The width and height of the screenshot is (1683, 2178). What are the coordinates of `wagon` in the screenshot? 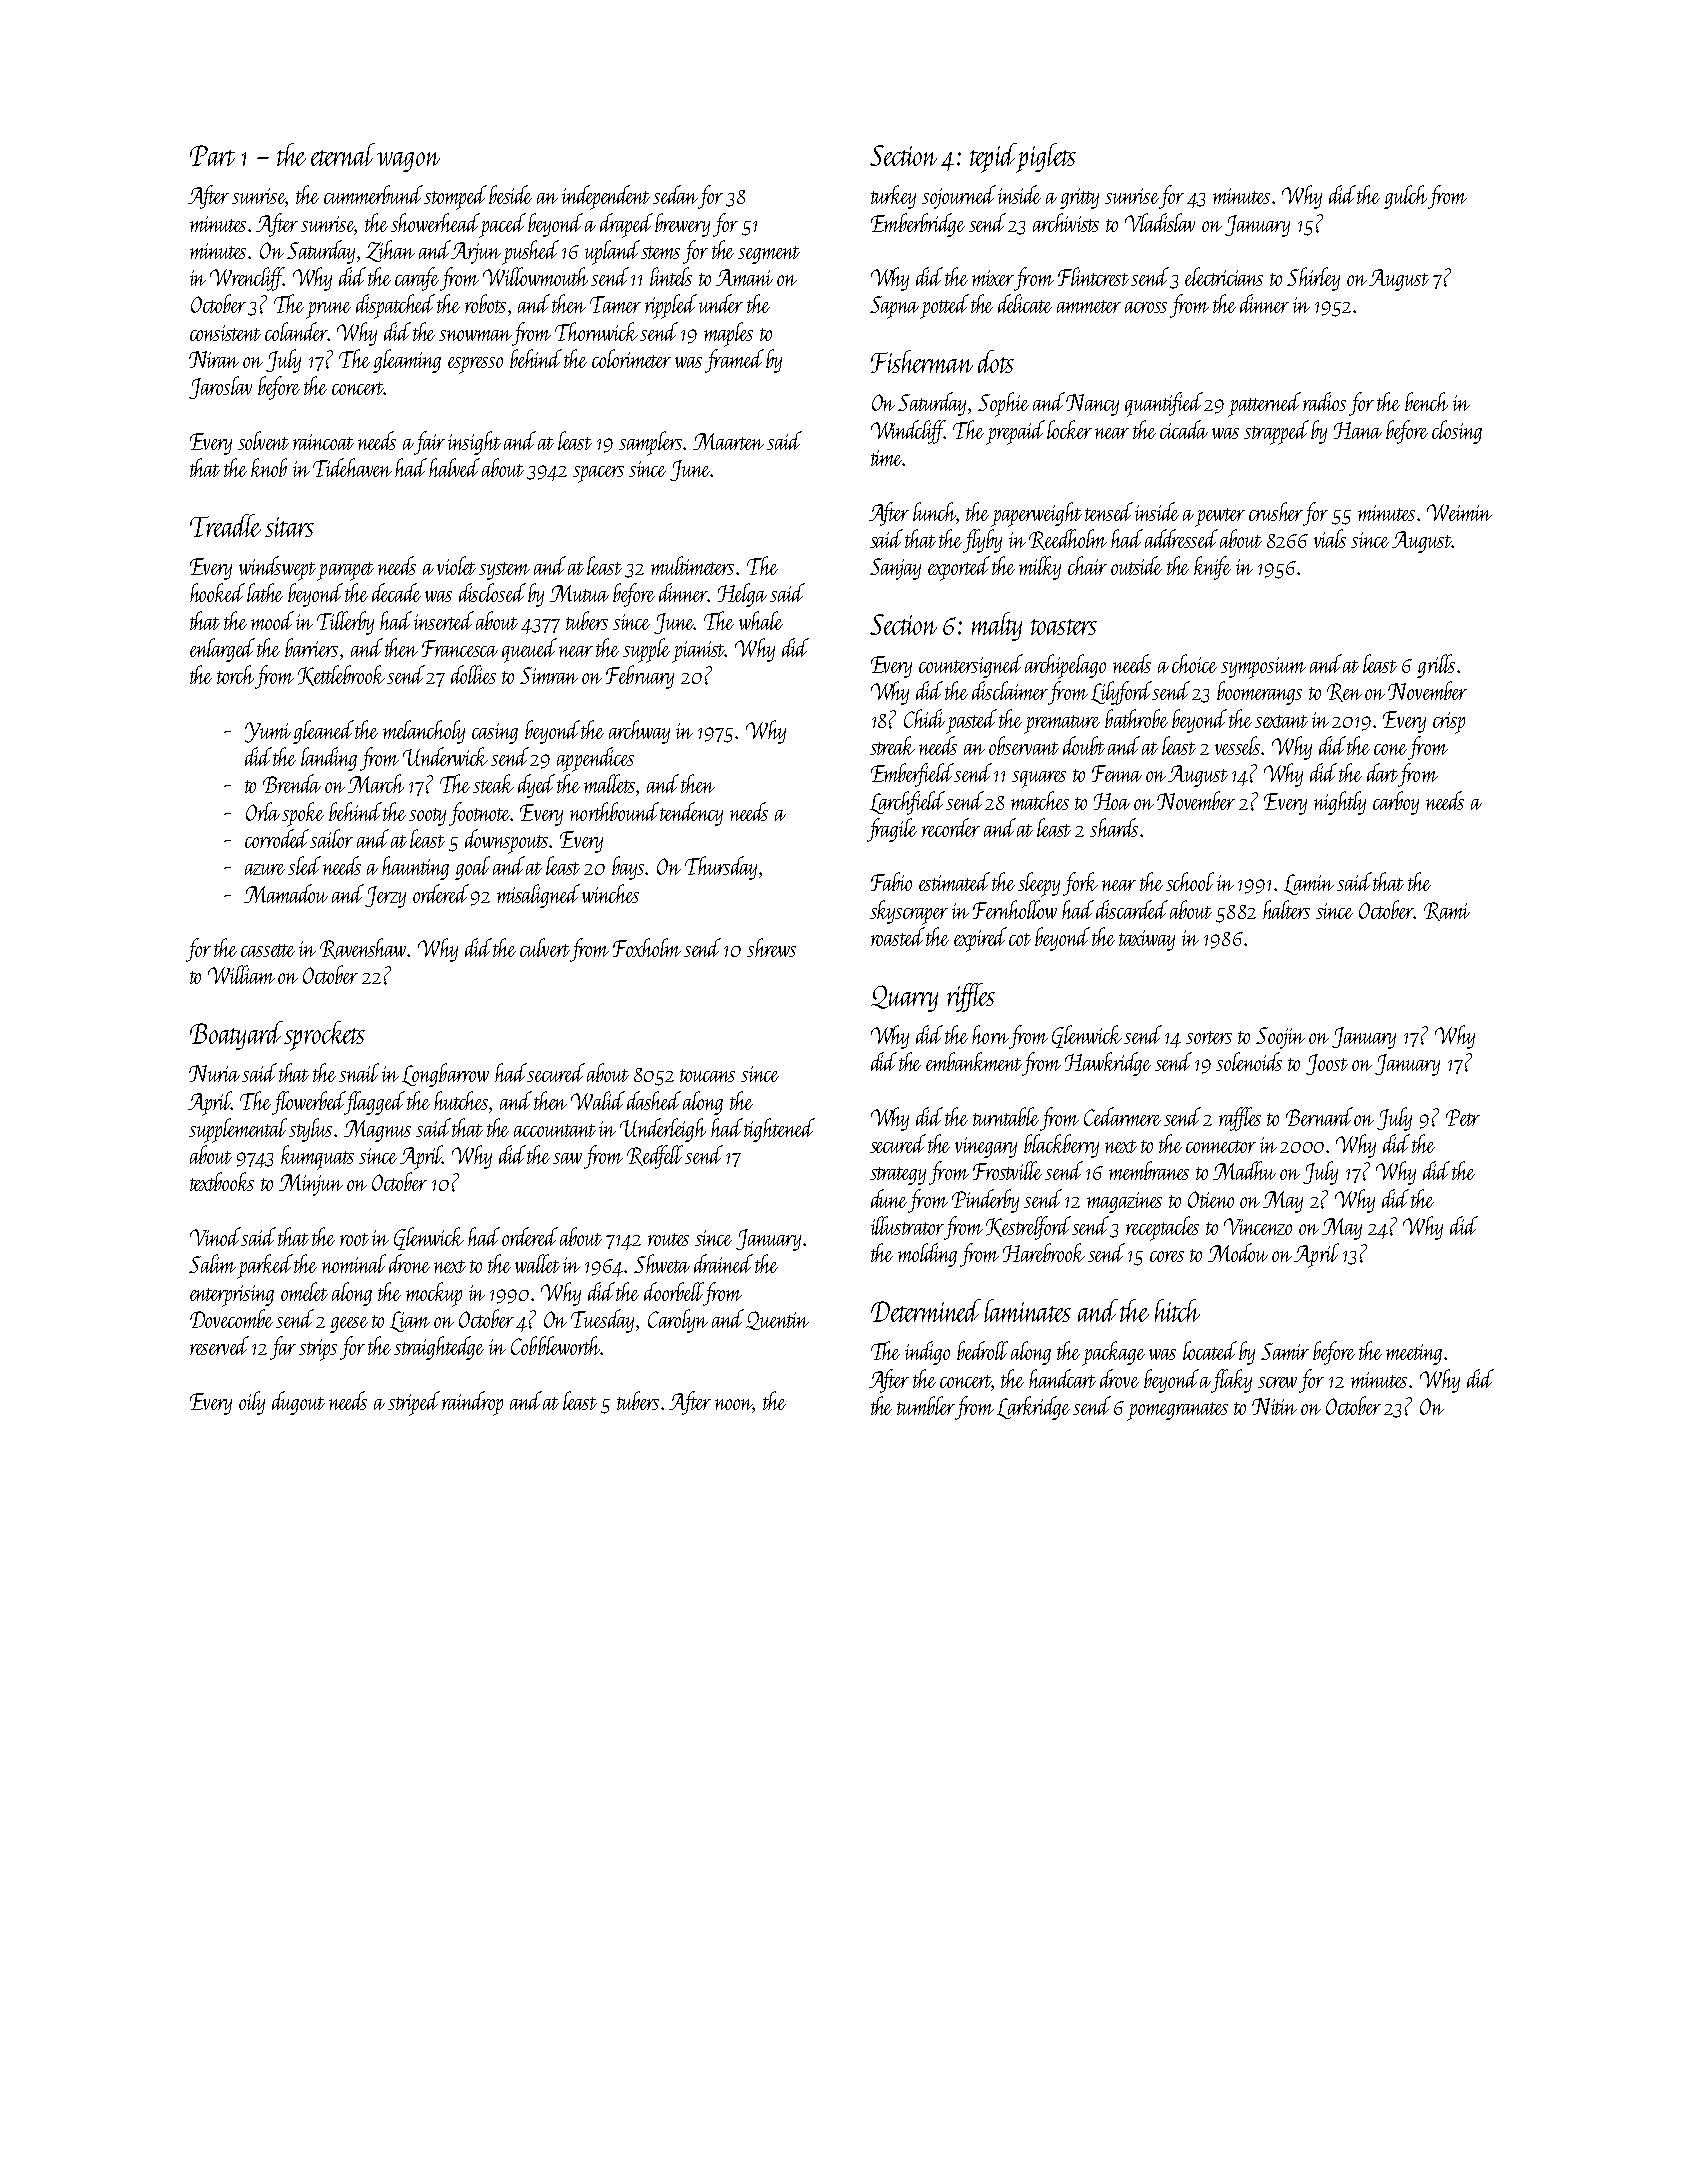 It's located at (408, 162).
